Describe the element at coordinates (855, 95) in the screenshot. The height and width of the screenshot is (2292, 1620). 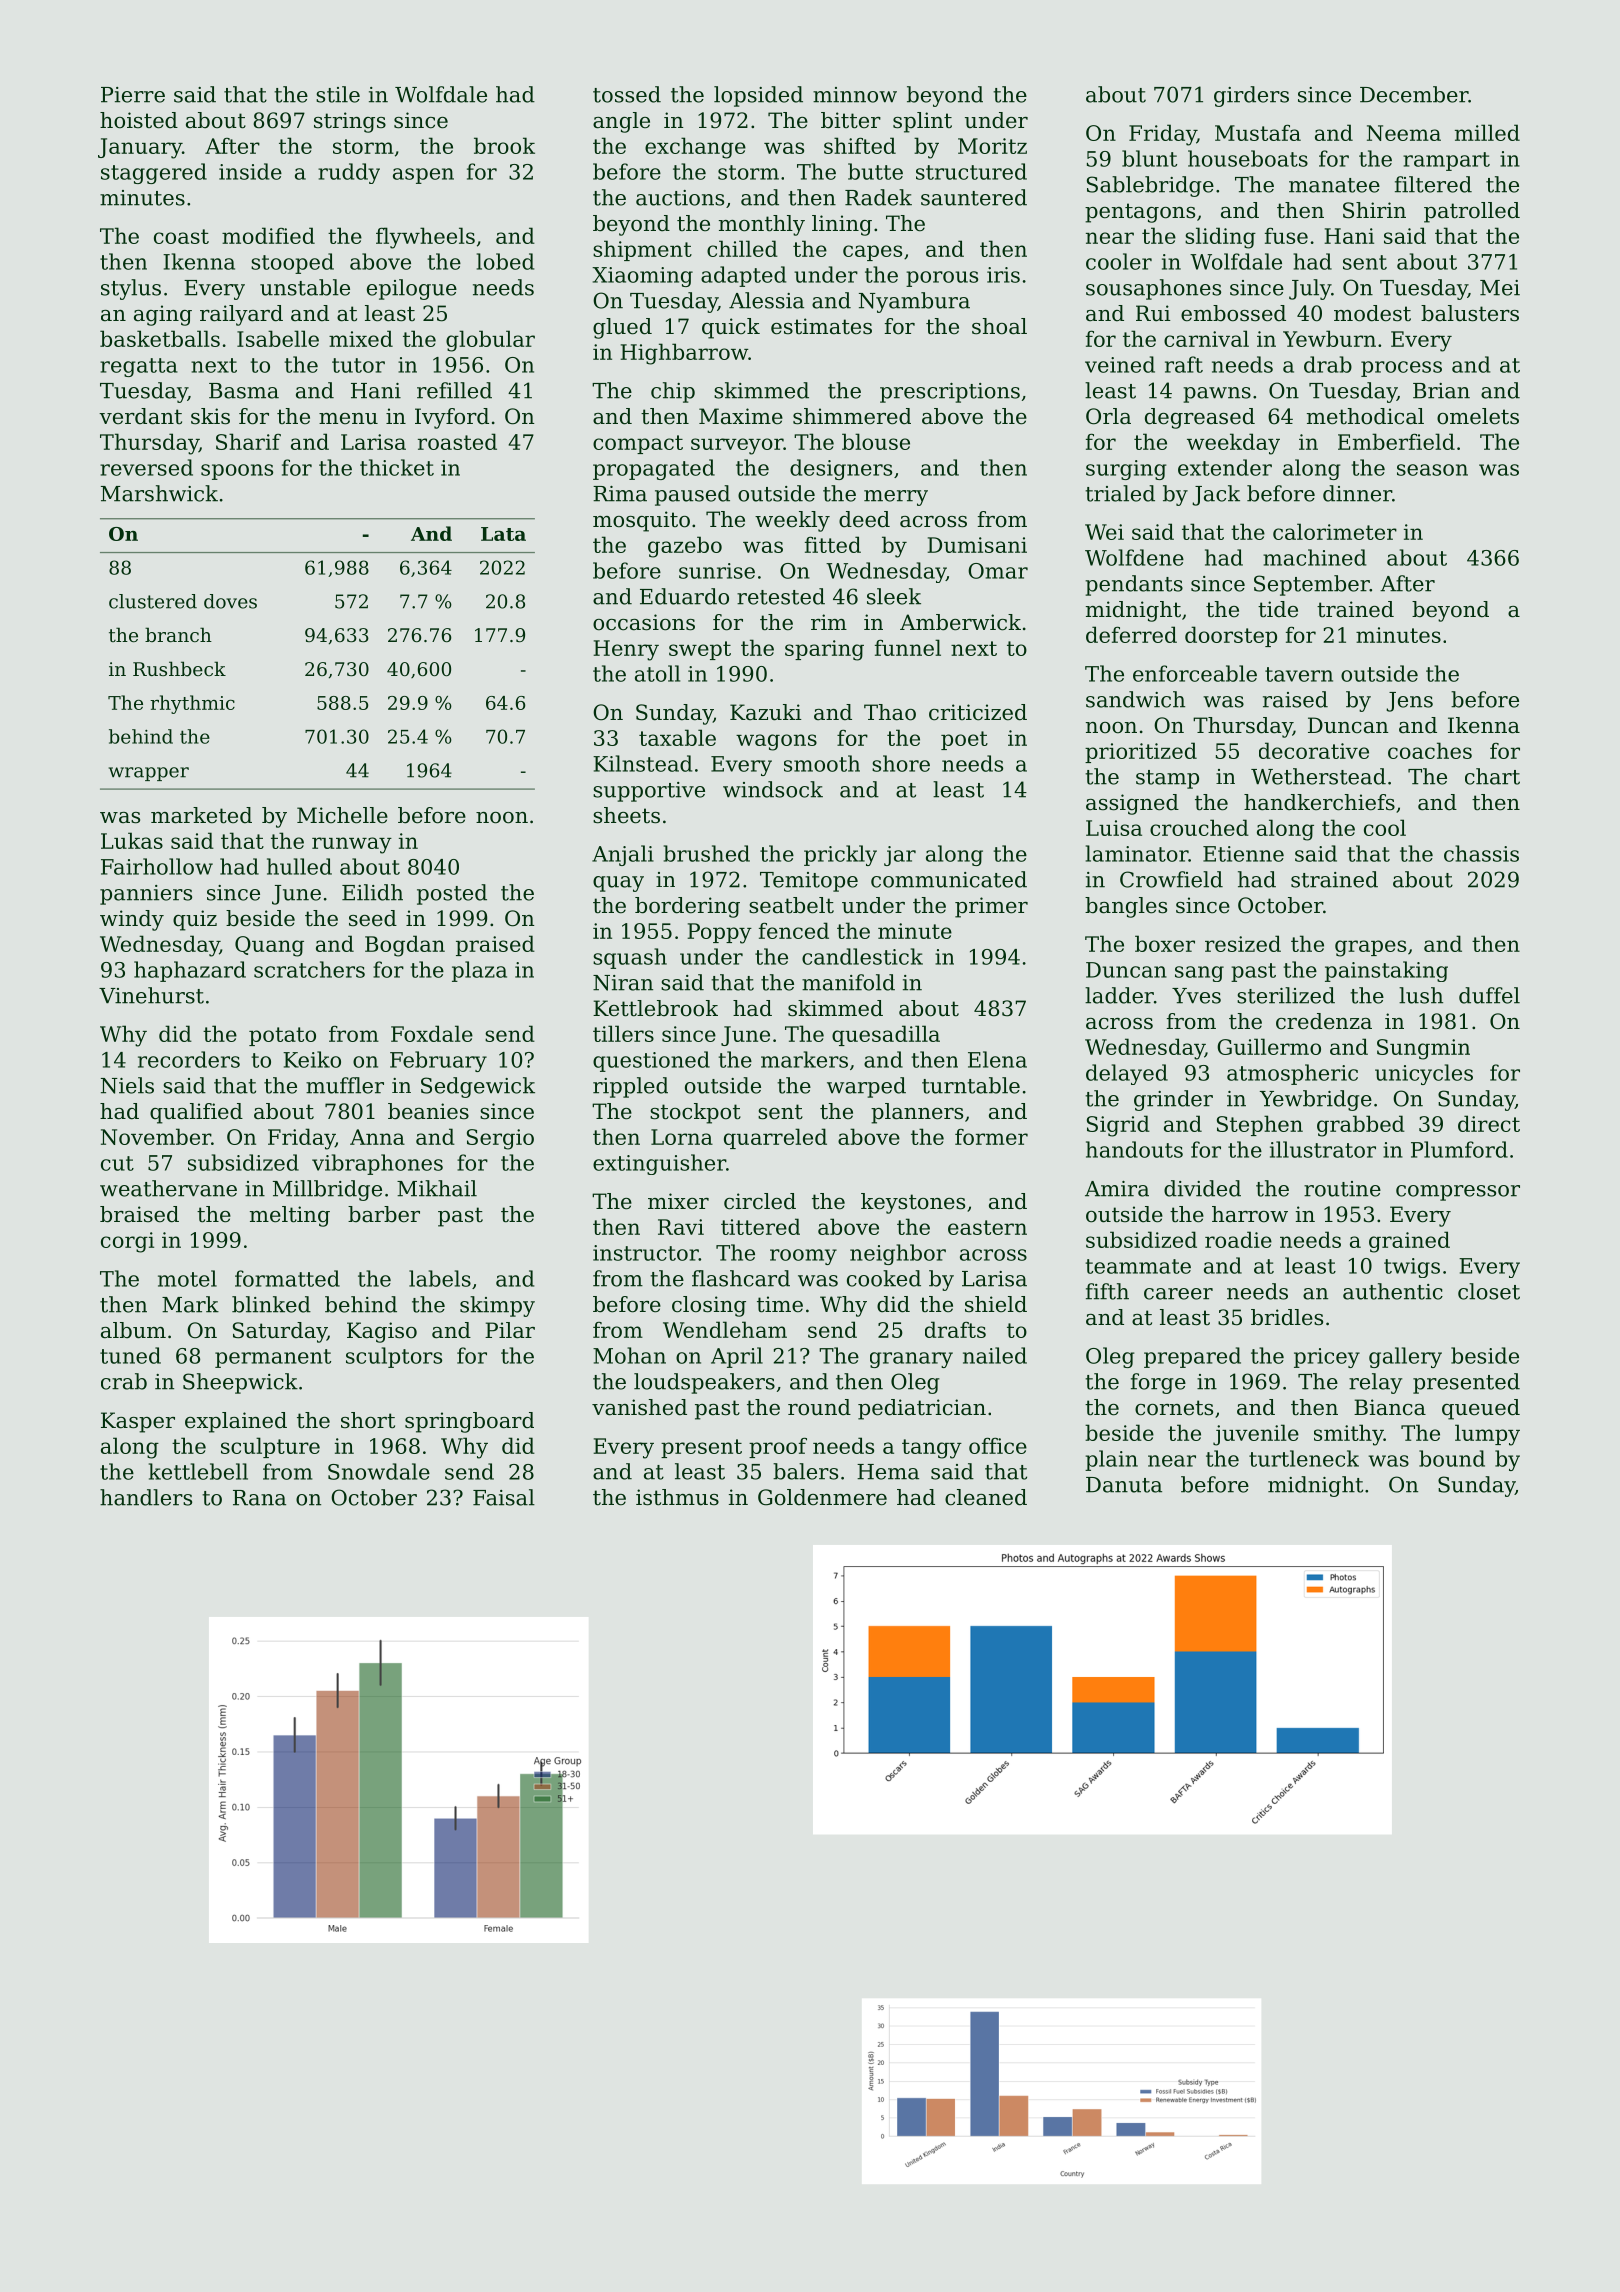
I see `minnow` at that location.
